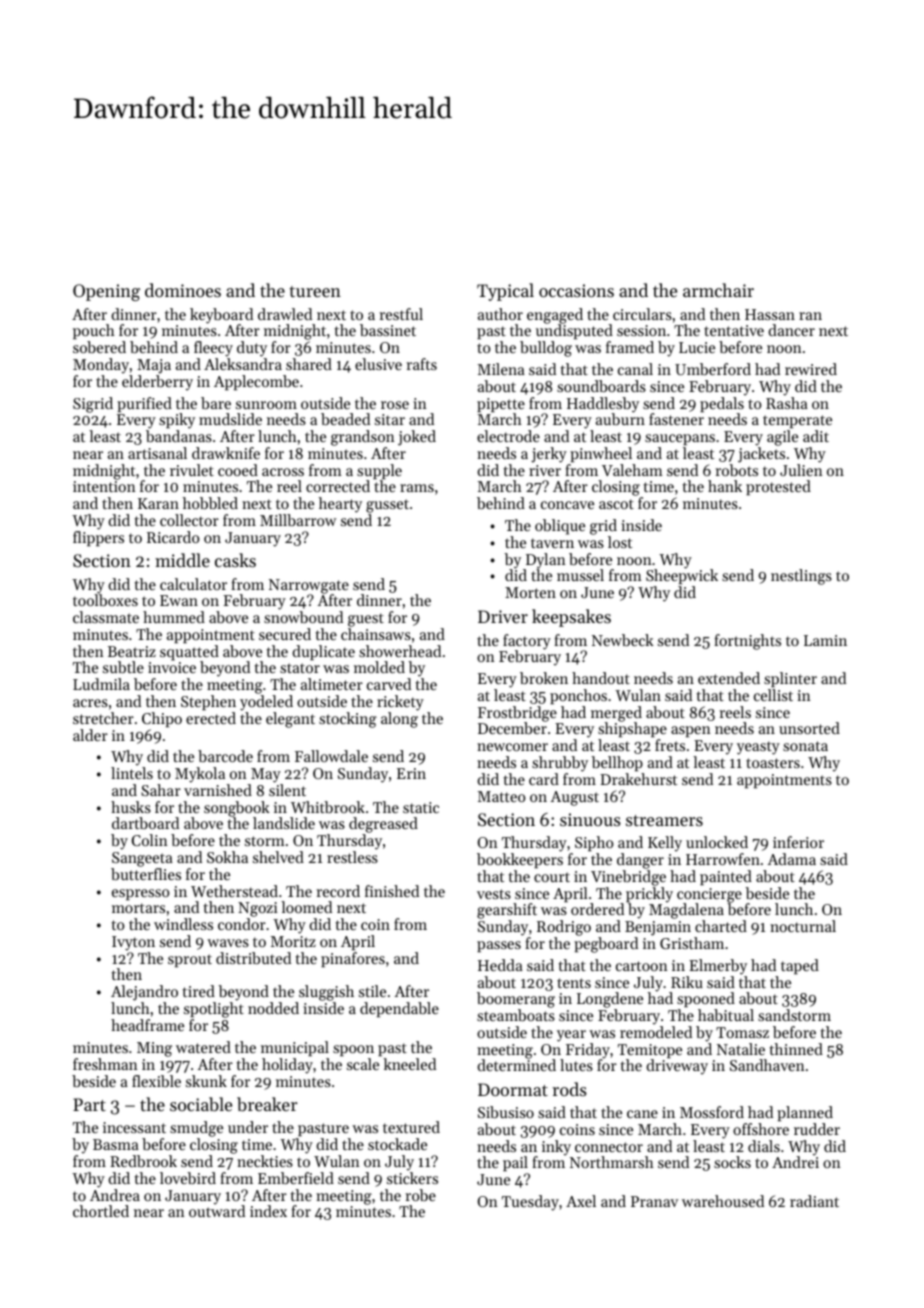 The width and height of the image is (924, 1308). What do you see at coordinates (397, 1144) in the image?
I see `stockade` at bounding box center [397, 1144].
